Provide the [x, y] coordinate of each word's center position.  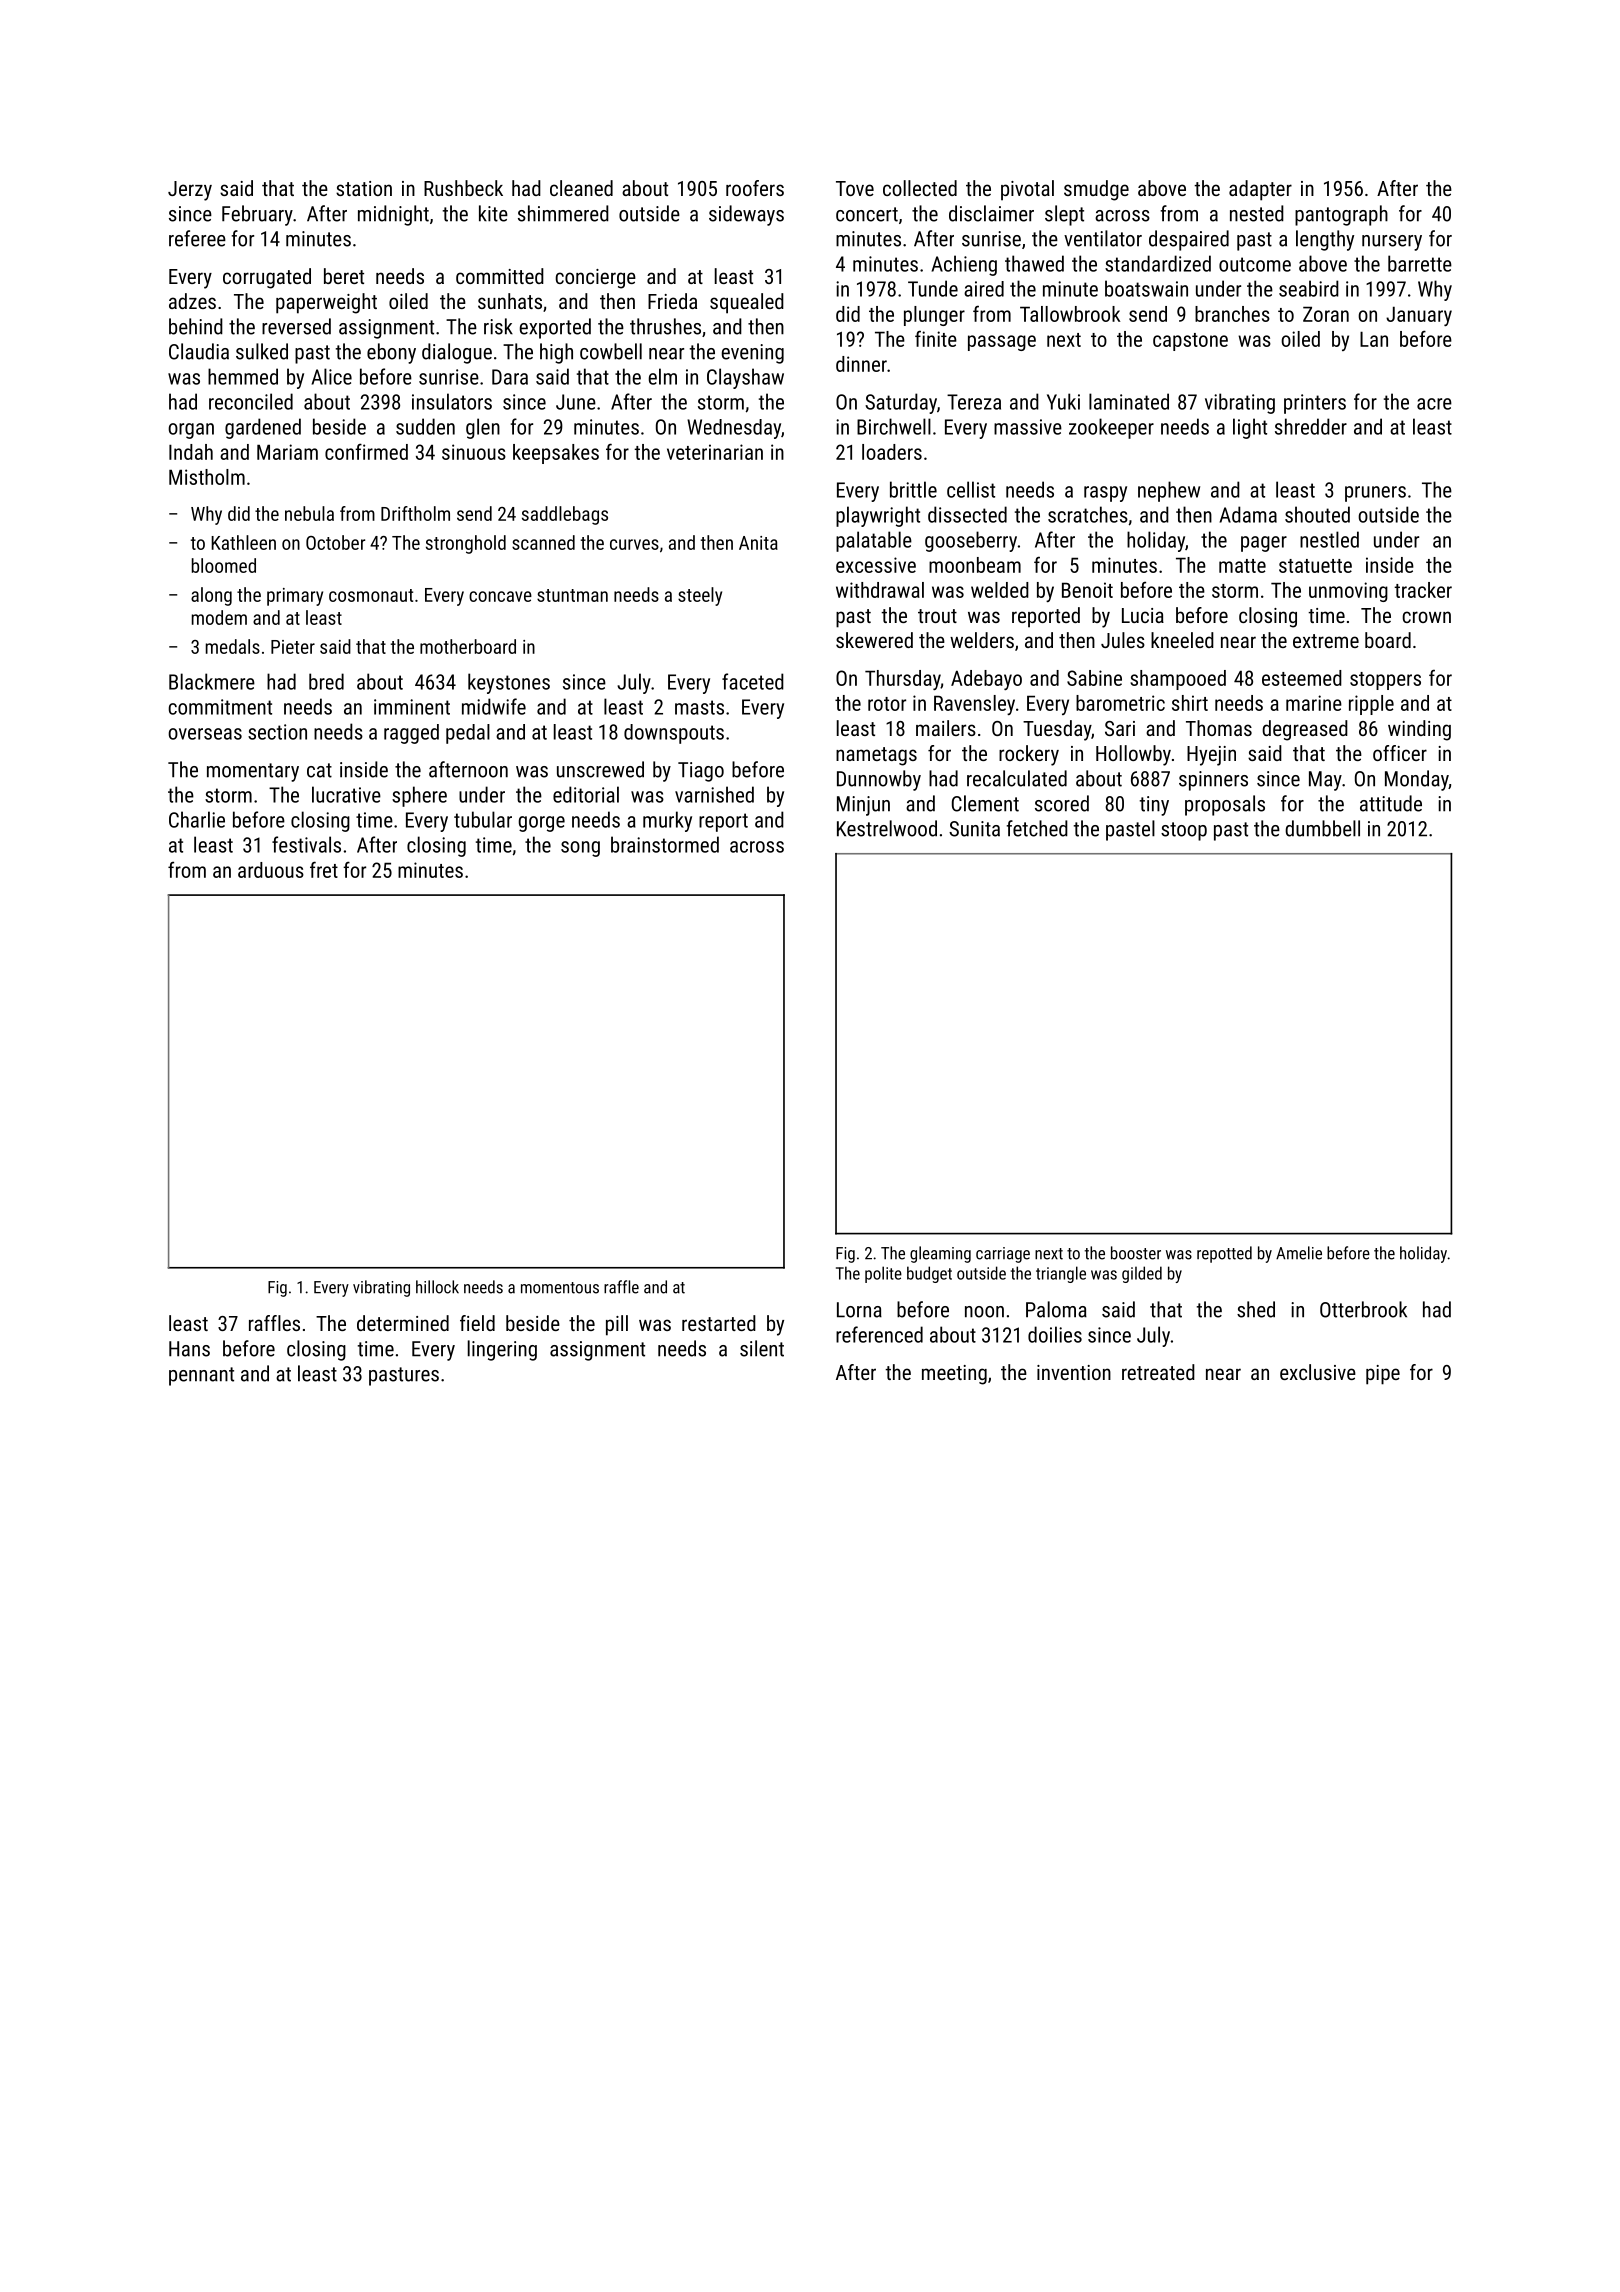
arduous [271, 870]
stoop [1184, 831]
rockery [1029, 755]
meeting [954, 1375]
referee [197, 238]
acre [1434, 404]
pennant [201, 1376]
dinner [861, 364]
